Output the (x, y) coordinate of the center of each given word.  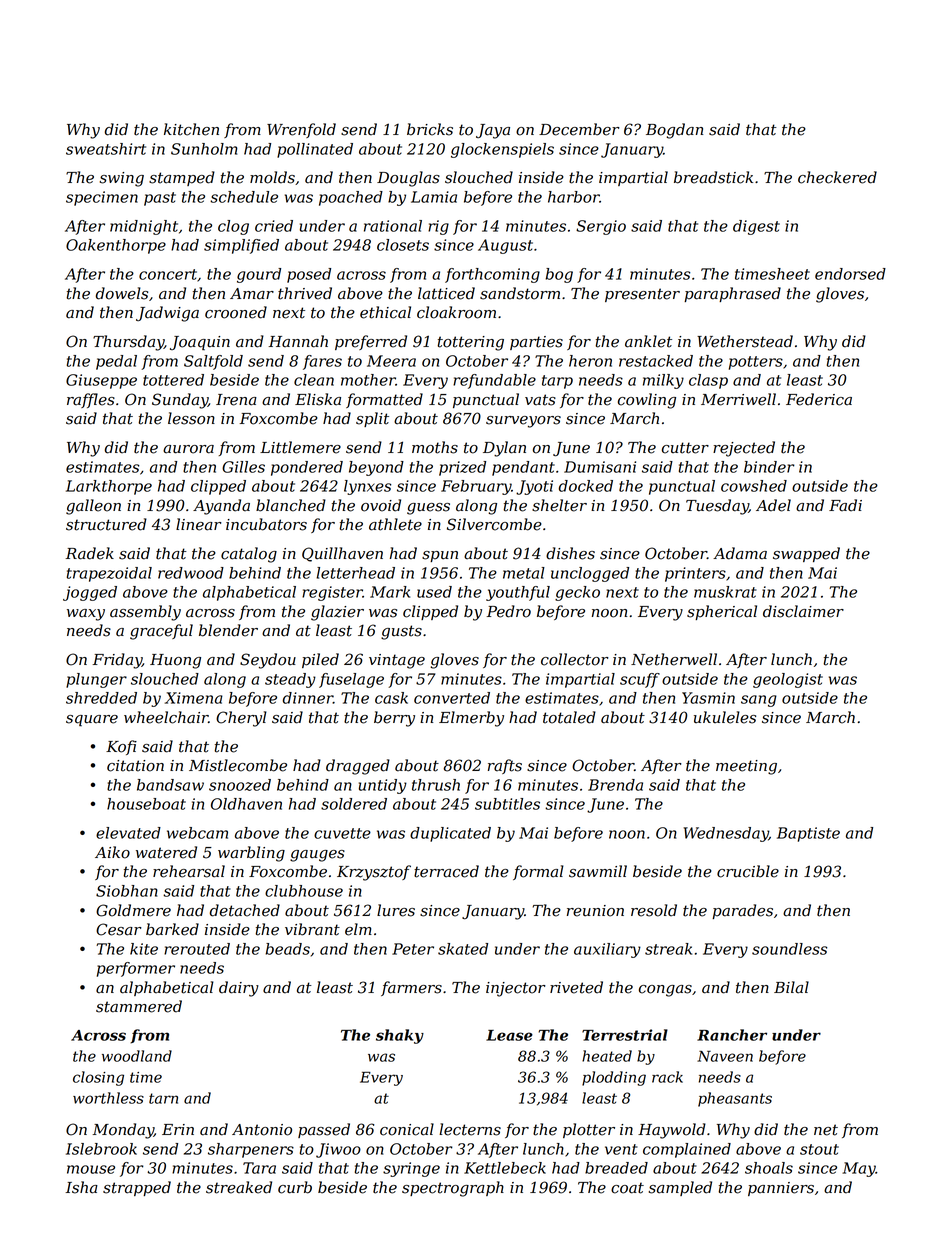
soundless (789, 949)
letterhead (355, 573)
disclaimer (803, 611)
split (372, 419)
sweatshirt (106, 149)
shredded (101, 698)
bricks (430, 129)
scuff (640, 680)
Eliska (318, 399)
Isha (81, 1187)
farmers (411, 988)
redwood (191, 573)
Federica (819, 399)
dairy (239, 989)
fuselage (351, 680)
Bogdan (674, 131)
